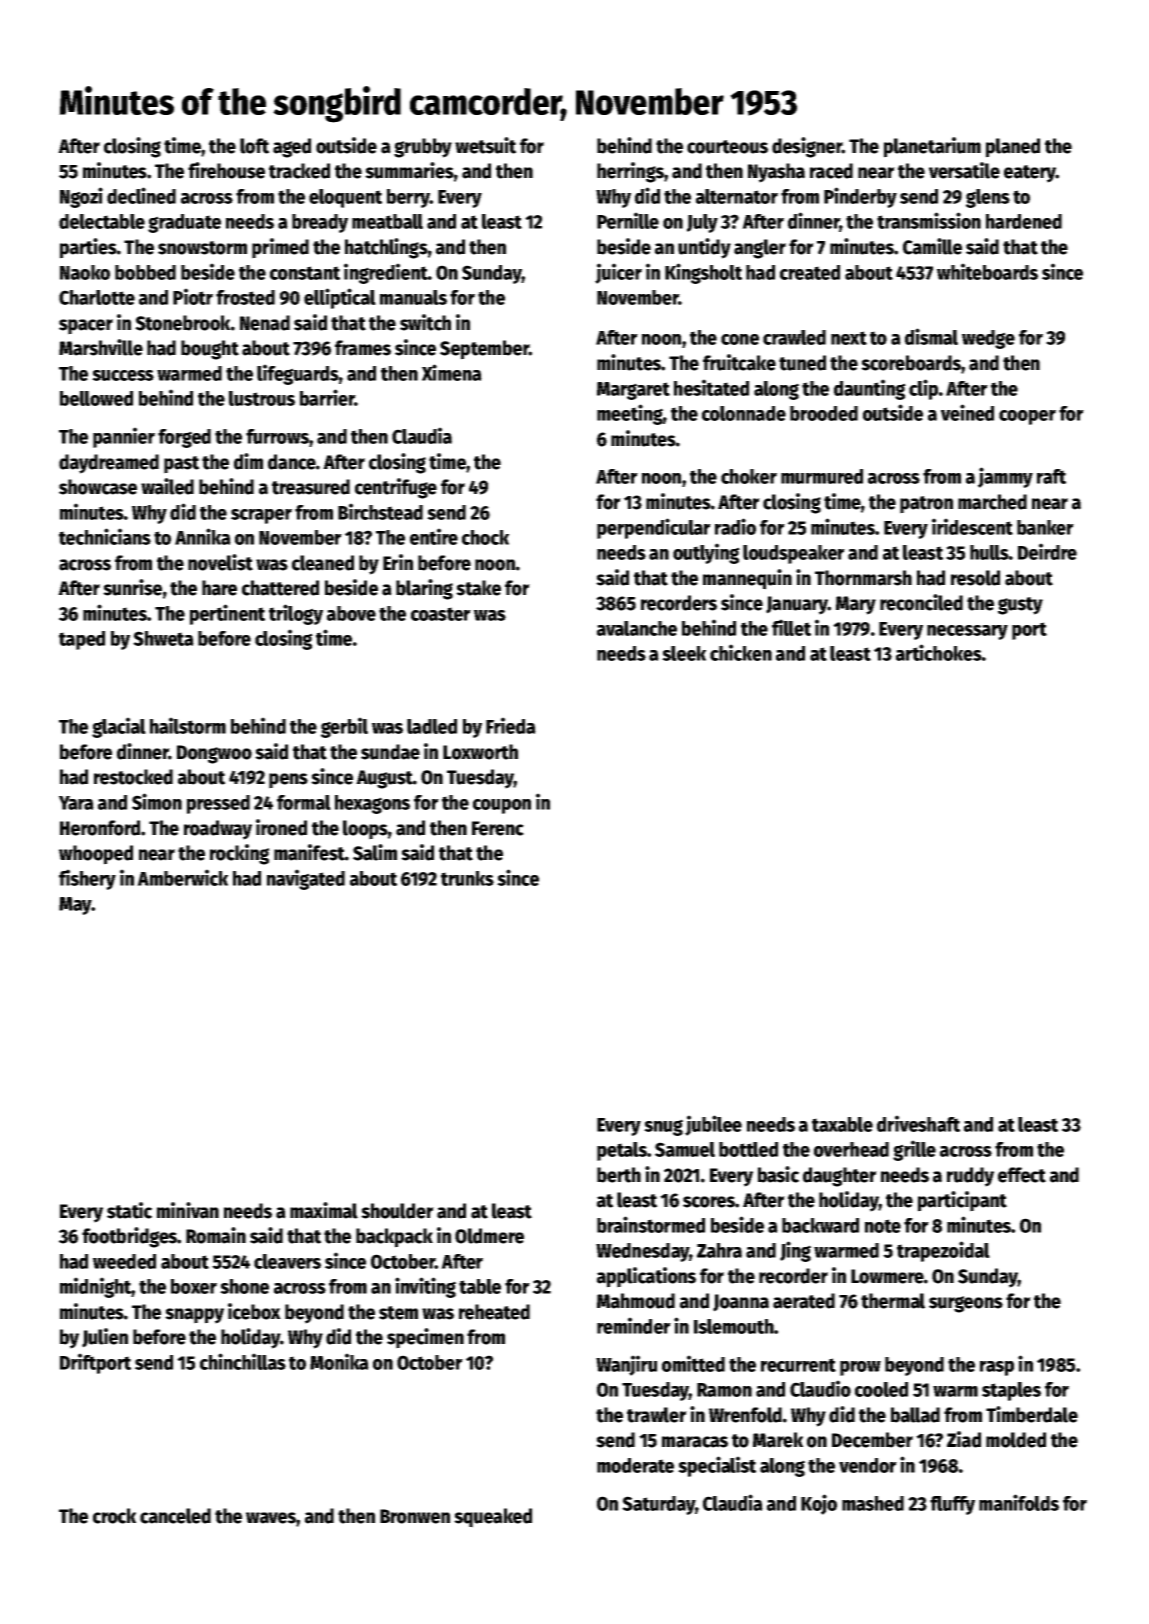 The image size is (1149, 1624). I want to click on hexagons, so click(372, 804).
